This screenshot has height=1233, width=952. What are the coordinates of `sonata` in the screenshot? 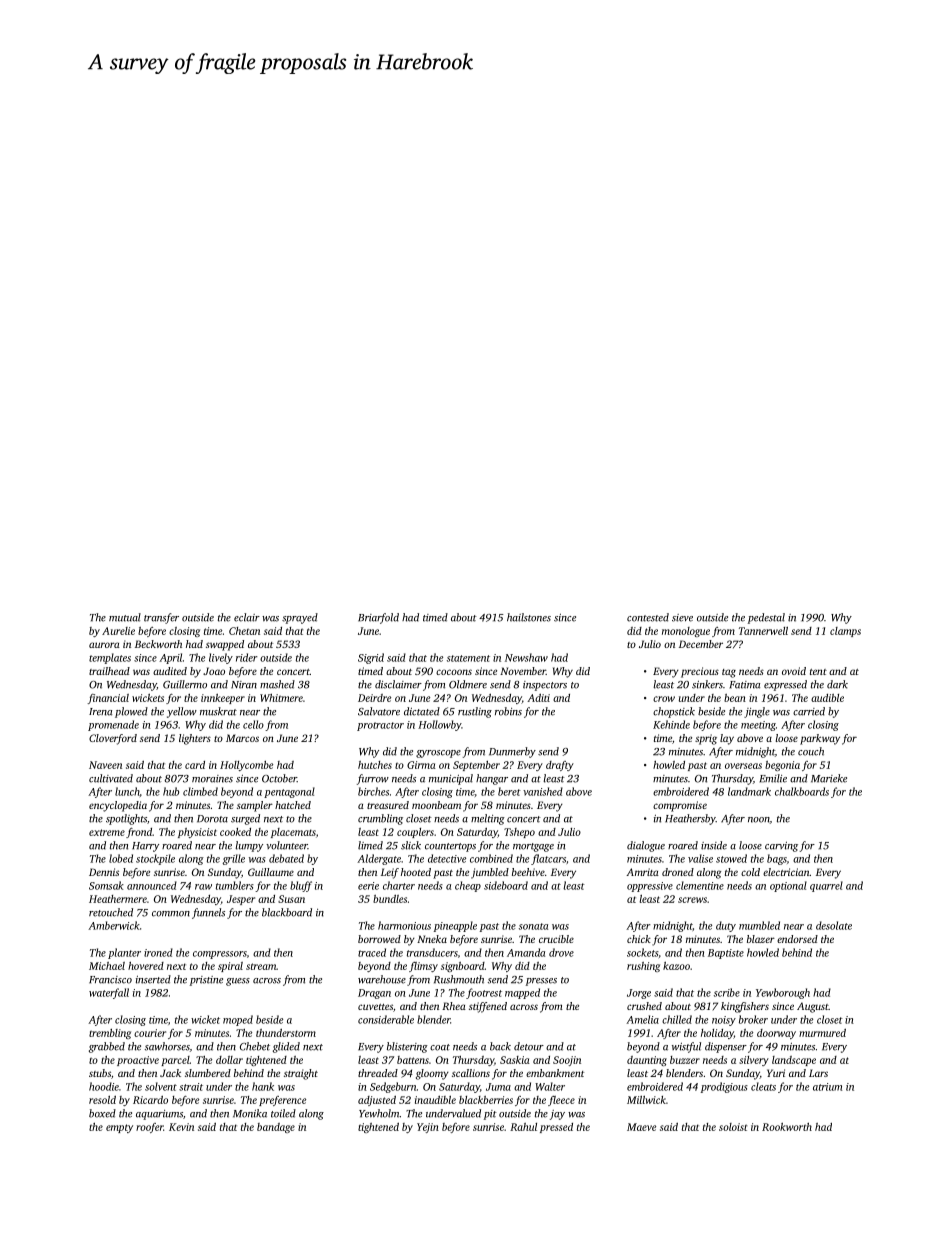 It's located at (533, 926).
